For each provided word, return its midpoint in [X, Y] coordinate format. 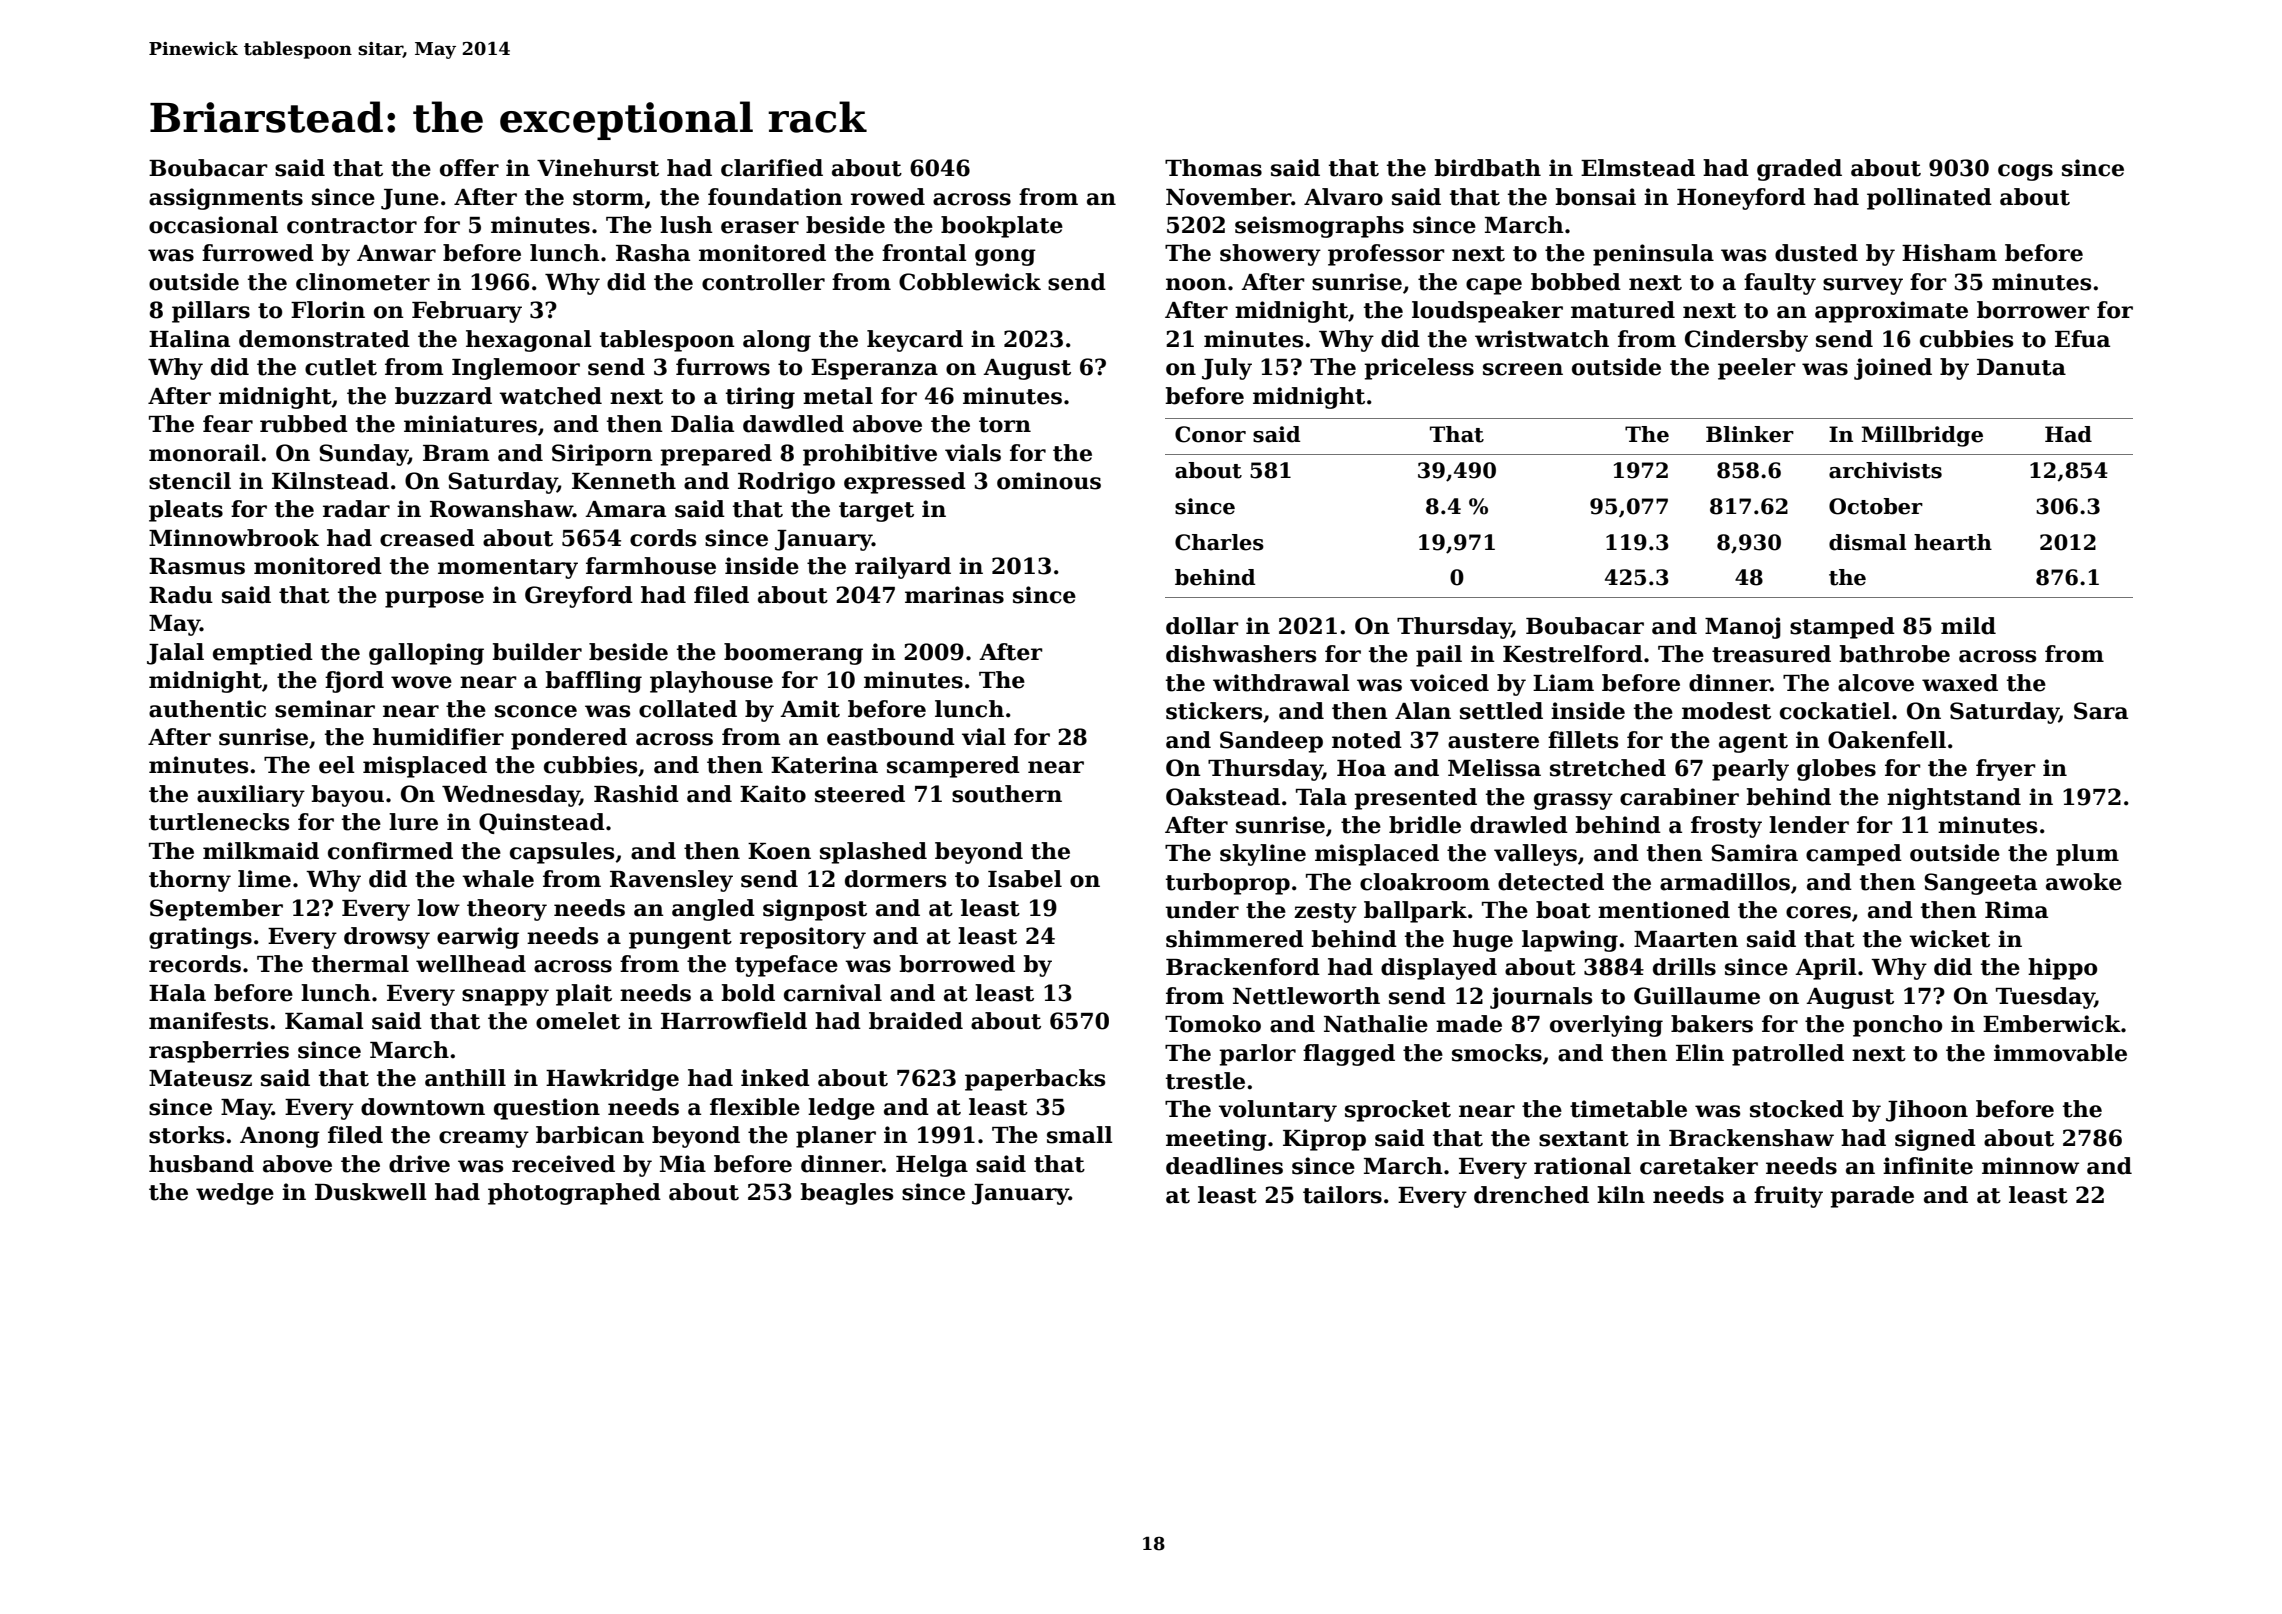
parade [1872, 1197]
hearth [1953, 542]
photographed [574, 1194]
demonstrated [324, 339]
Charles [1219, 542]
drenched [1531, 1195]
